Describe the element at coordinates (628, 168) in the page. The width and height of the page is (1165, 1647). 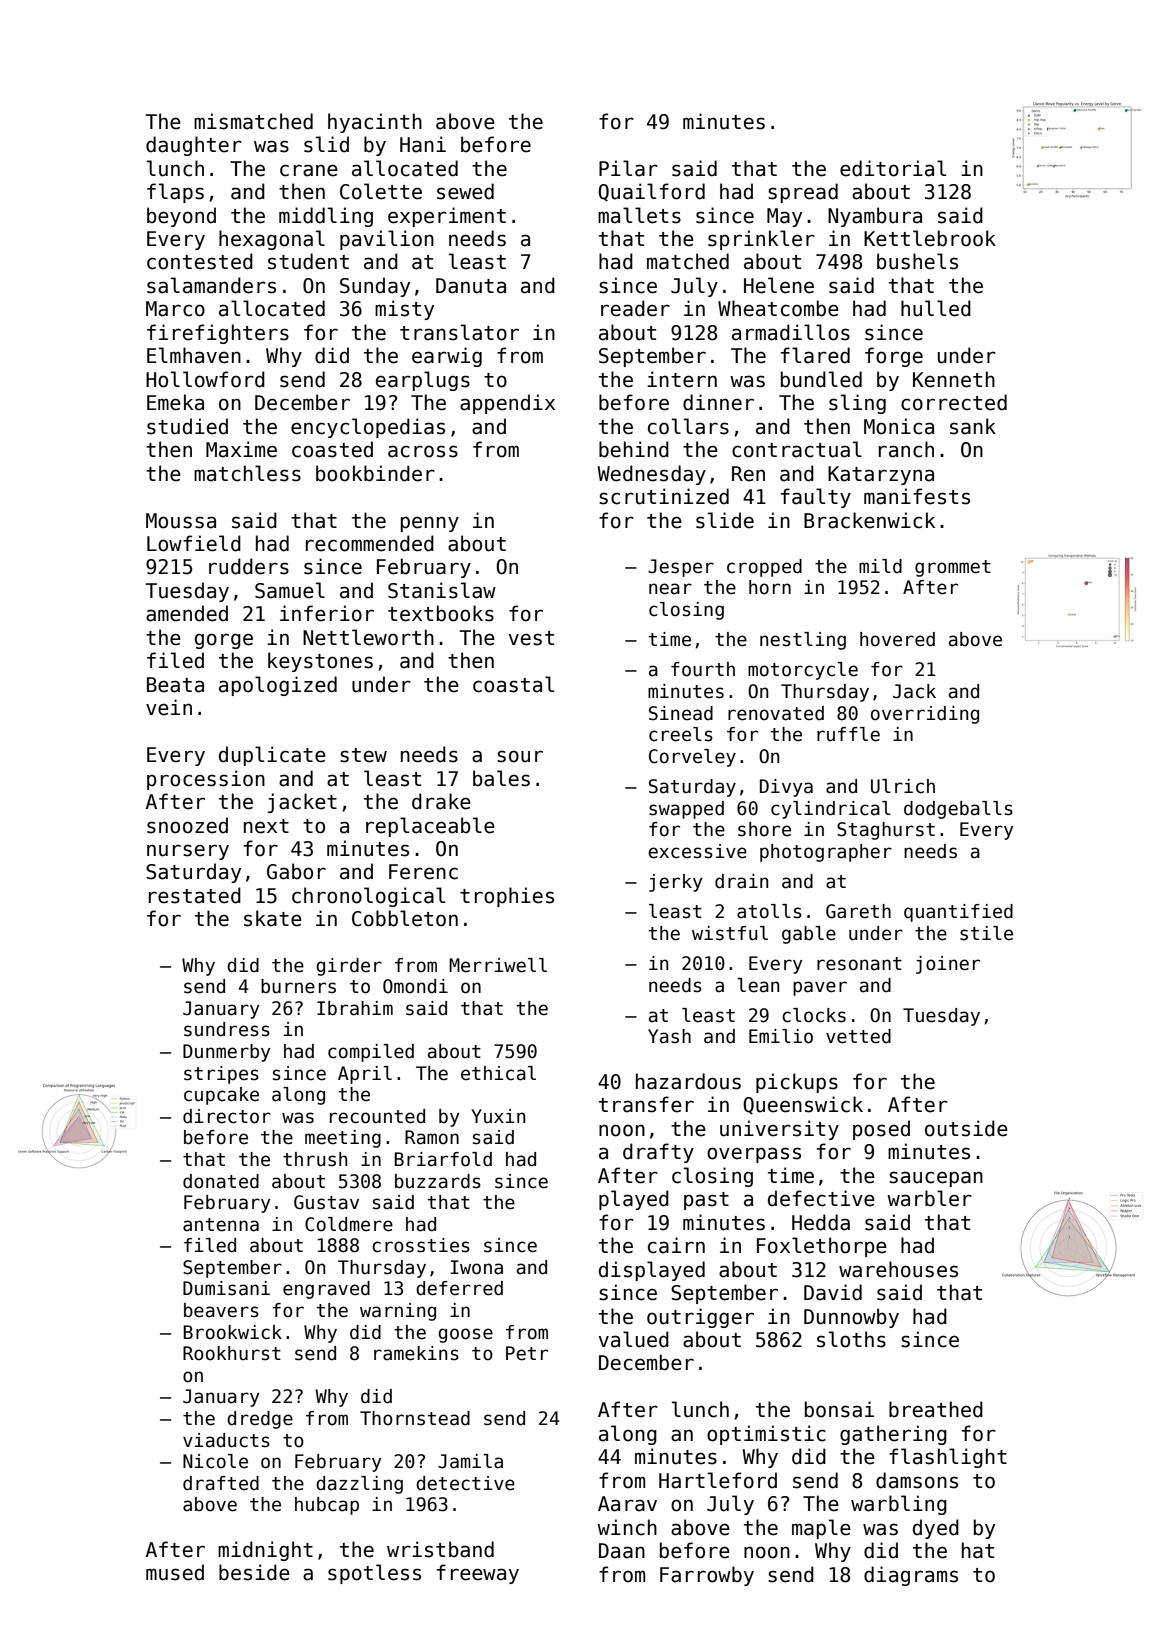
I see `Pilar` at that location.
